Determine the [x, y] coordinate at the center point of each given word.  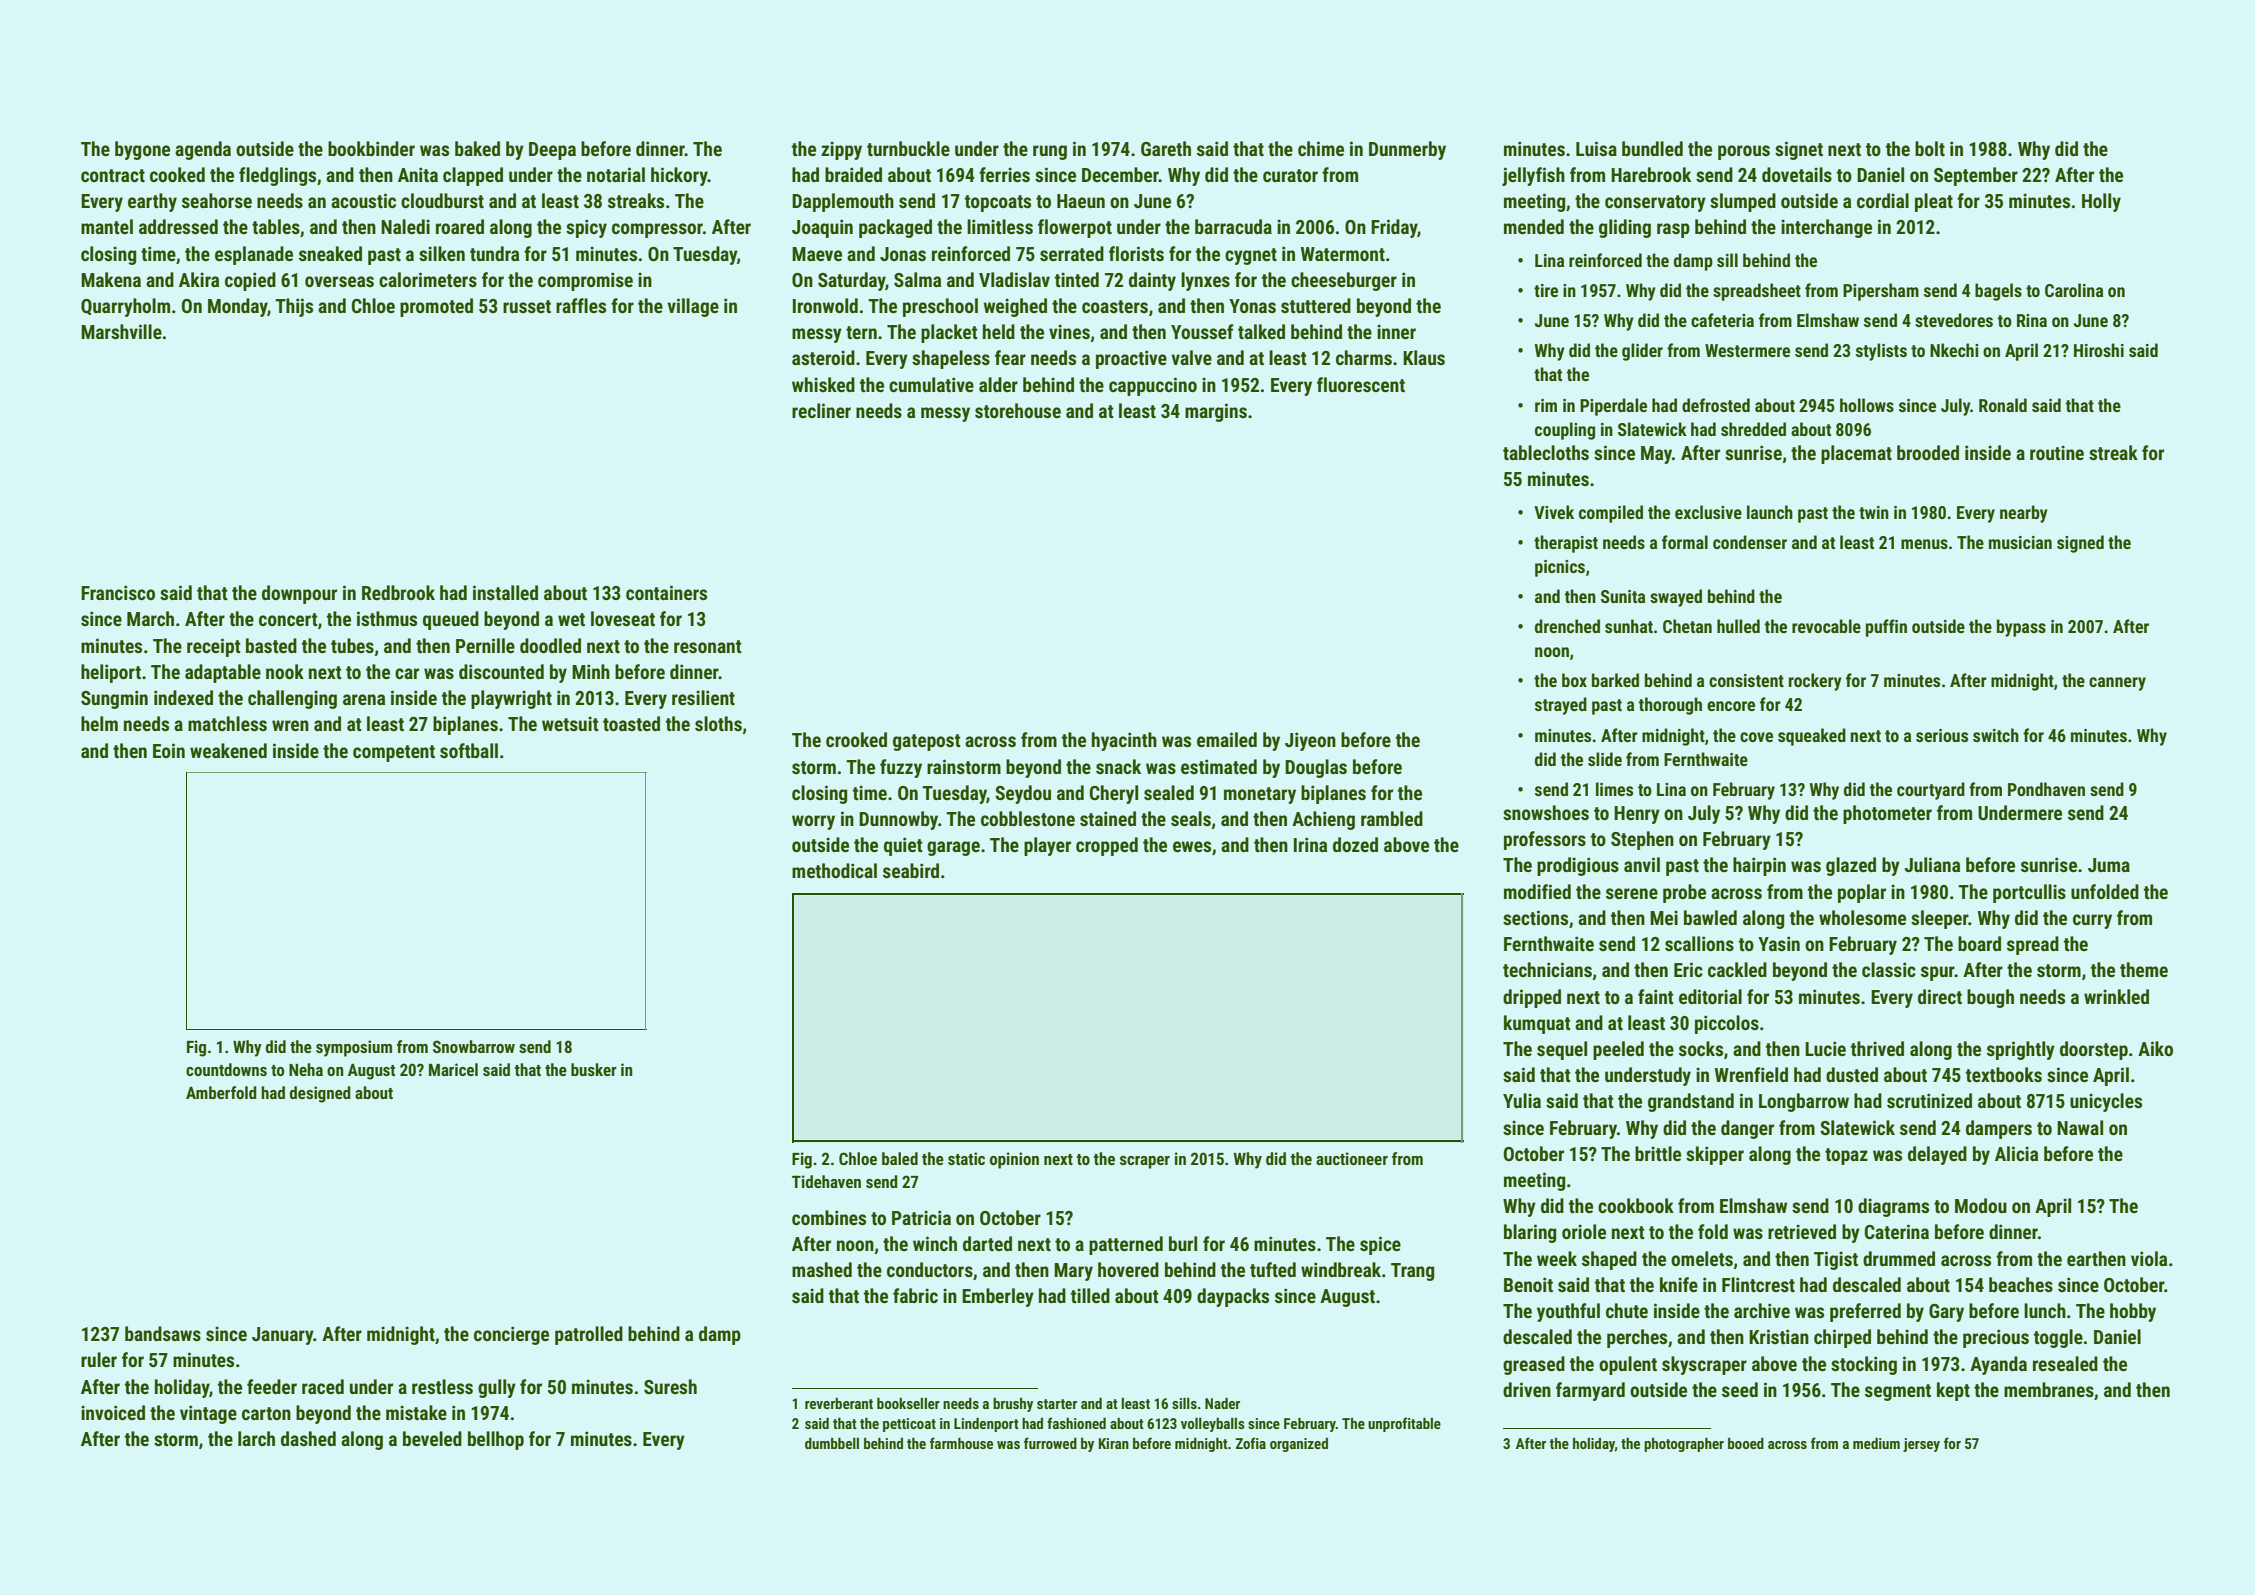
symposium [354, 1048]
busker [594, 1069]
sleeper [1939, 919]
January [283, 1336]
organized [1299, 1445]
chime [1321, 148]
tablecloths [1546, 452]
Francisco [118, 592]
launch [1770, 512]
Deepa [552, 151]
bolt [1930, 148]
